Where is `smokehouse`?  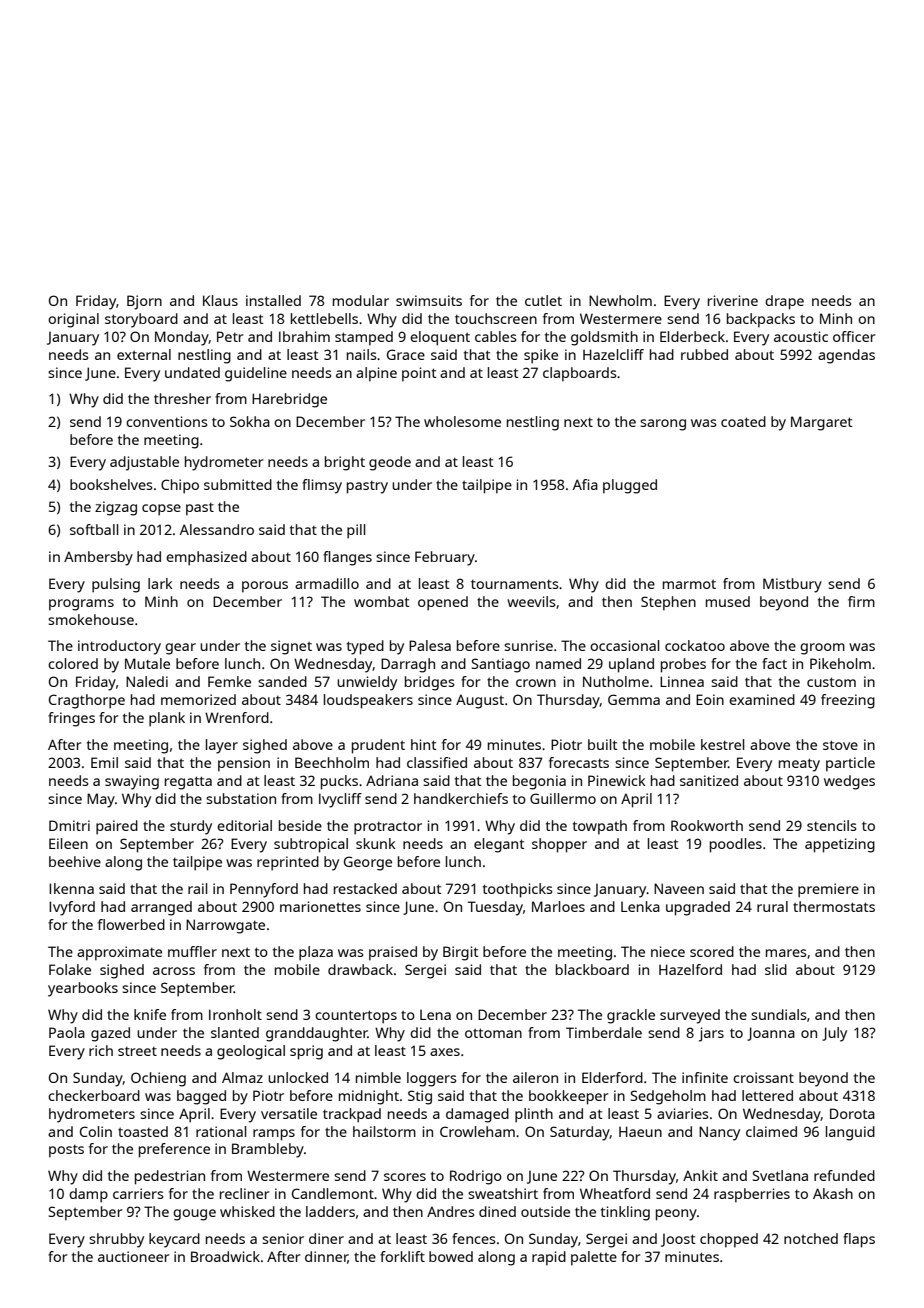
smokehouse is located at coordinates (91, 619).
